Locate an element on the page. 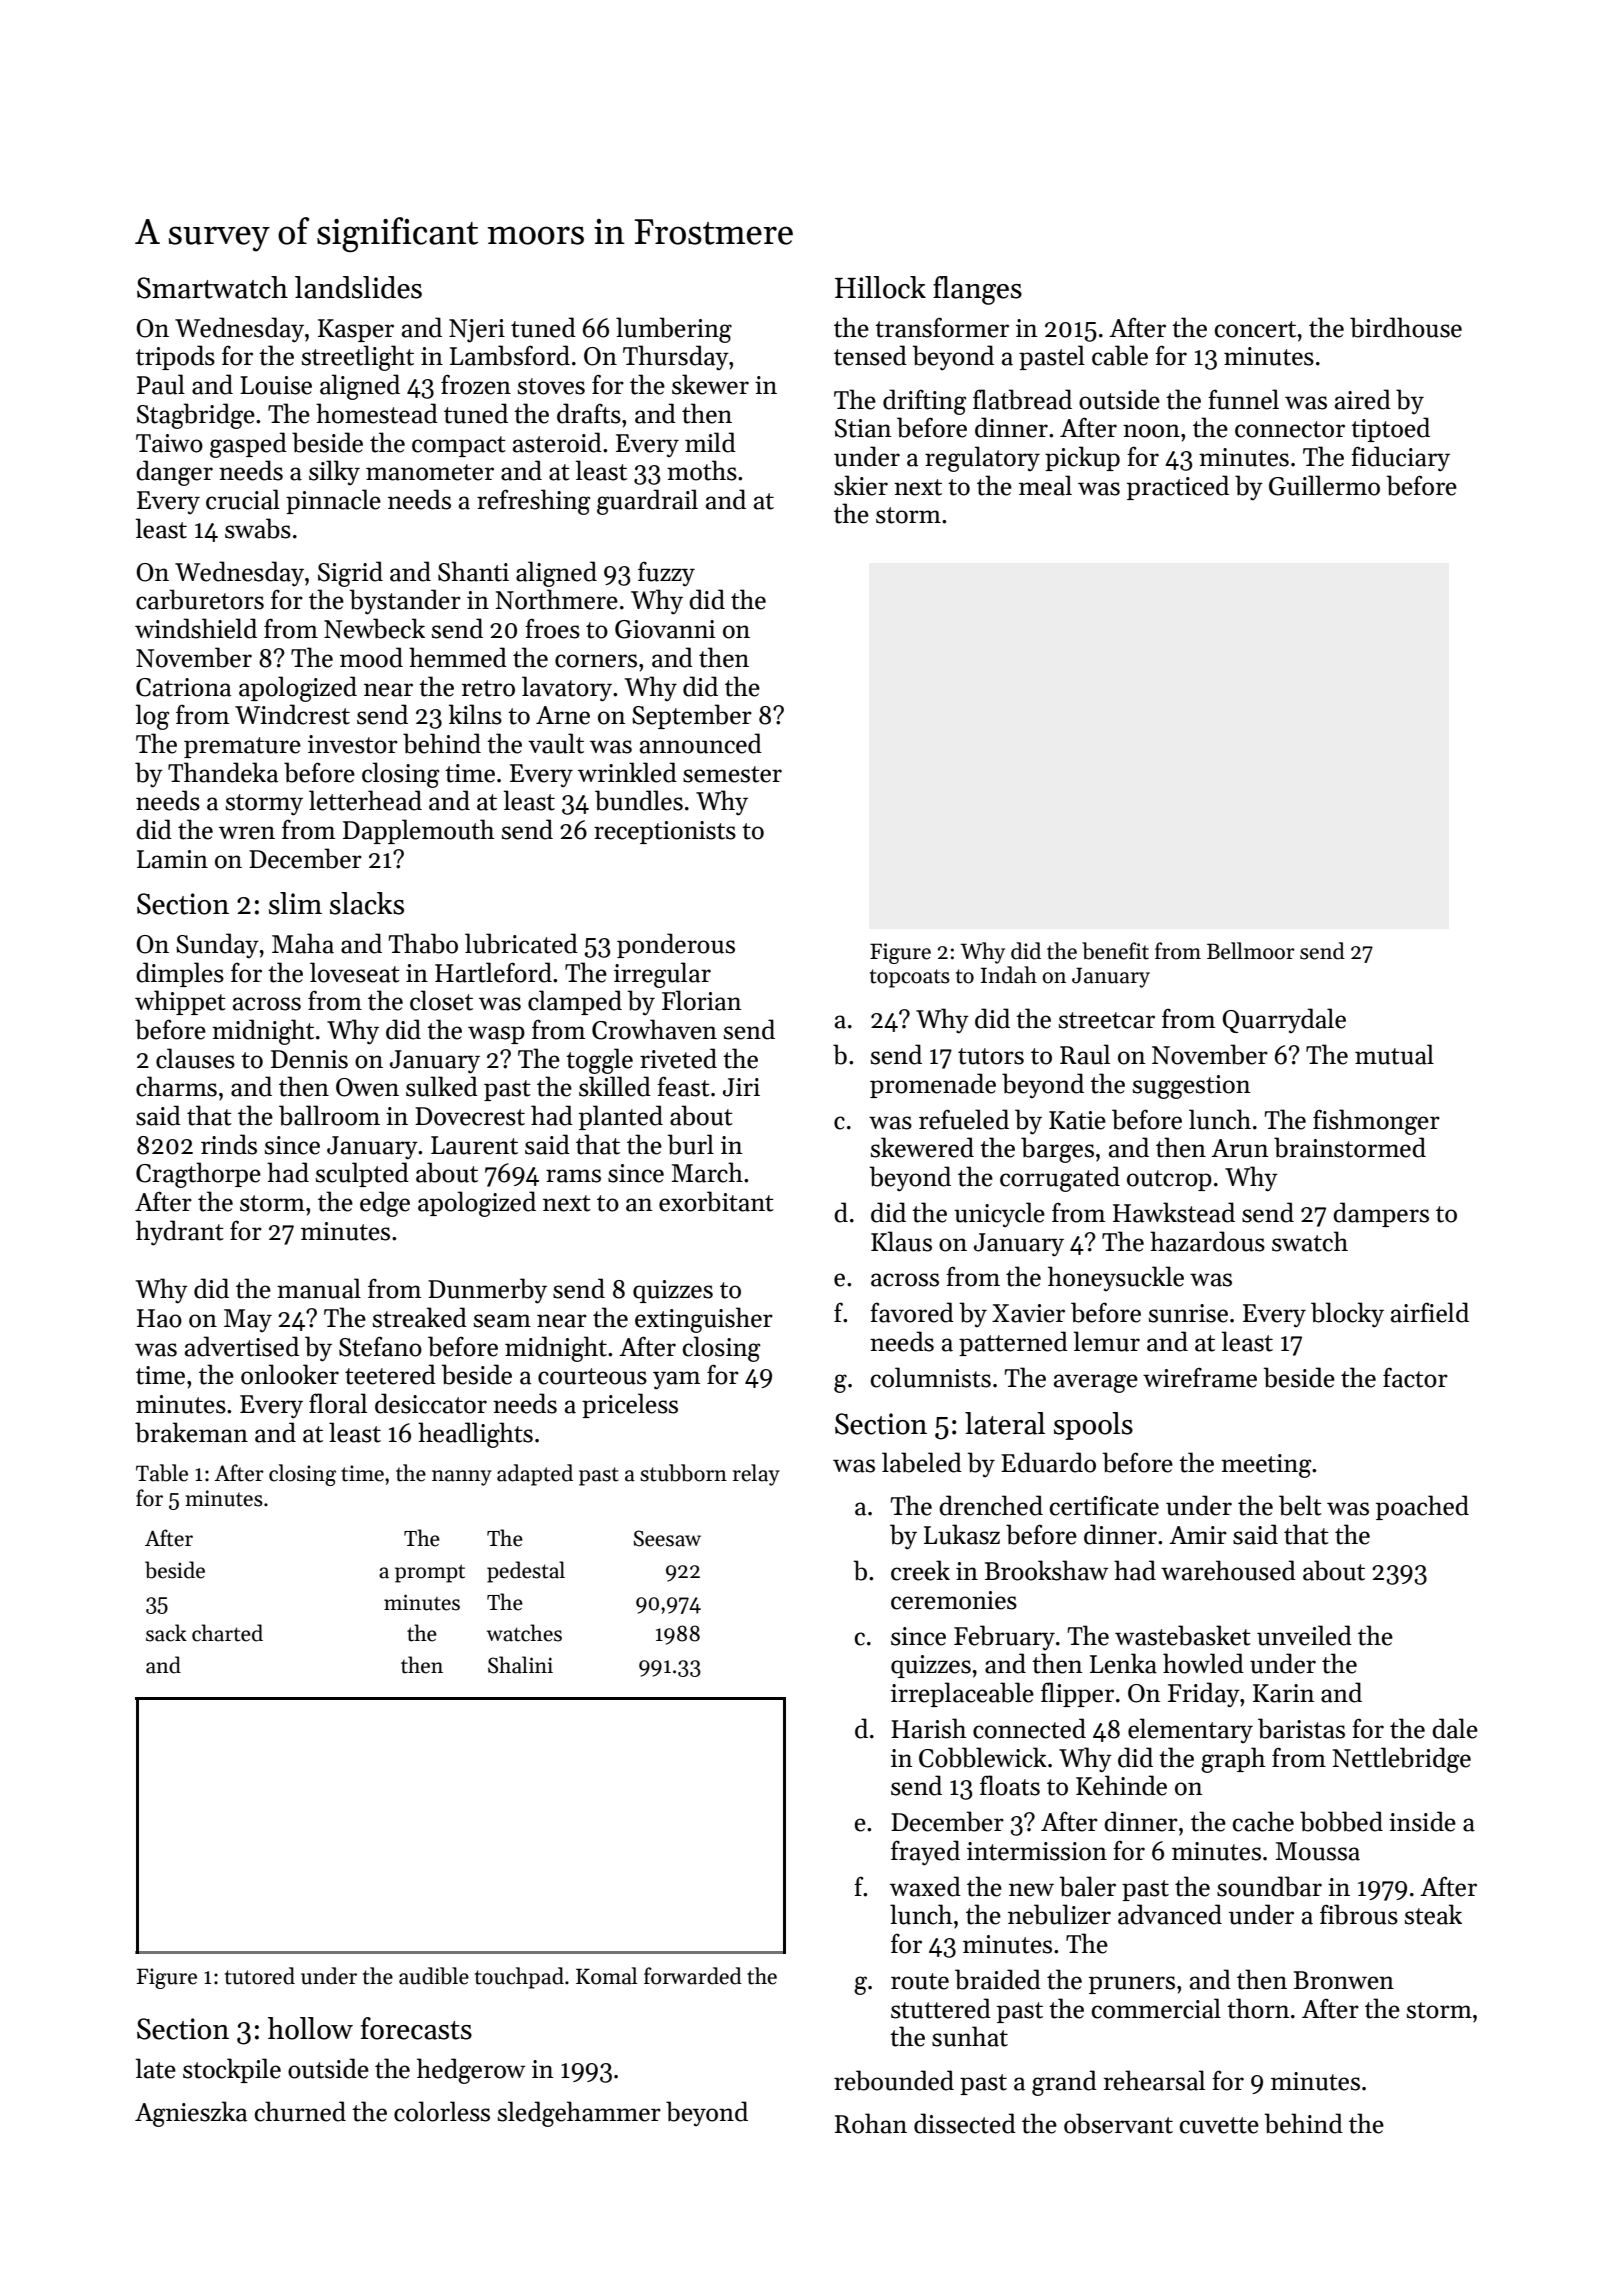  crucial is located at coordinates (243, 499).
